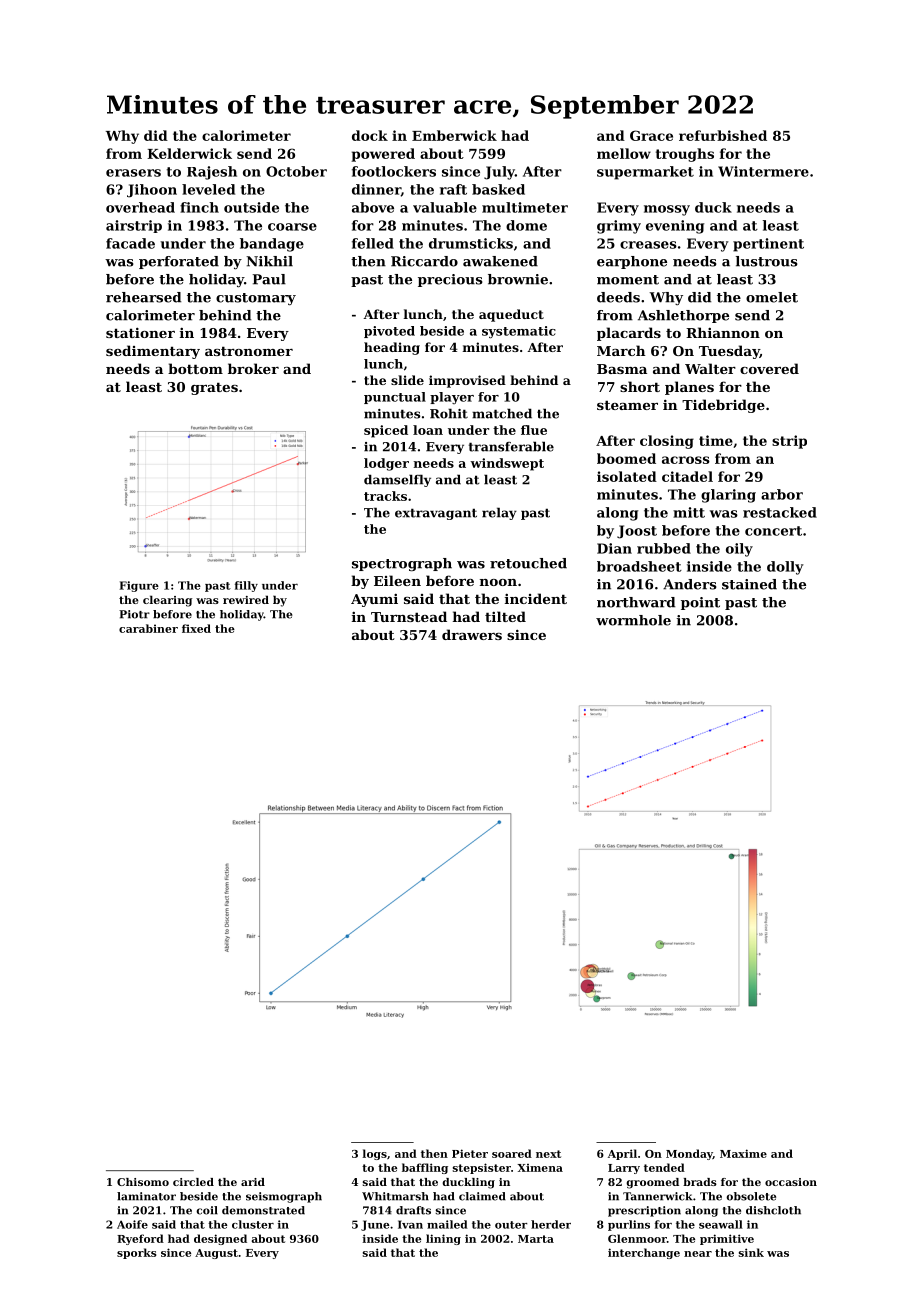  I want to click on arbor, so click(782, 494).
